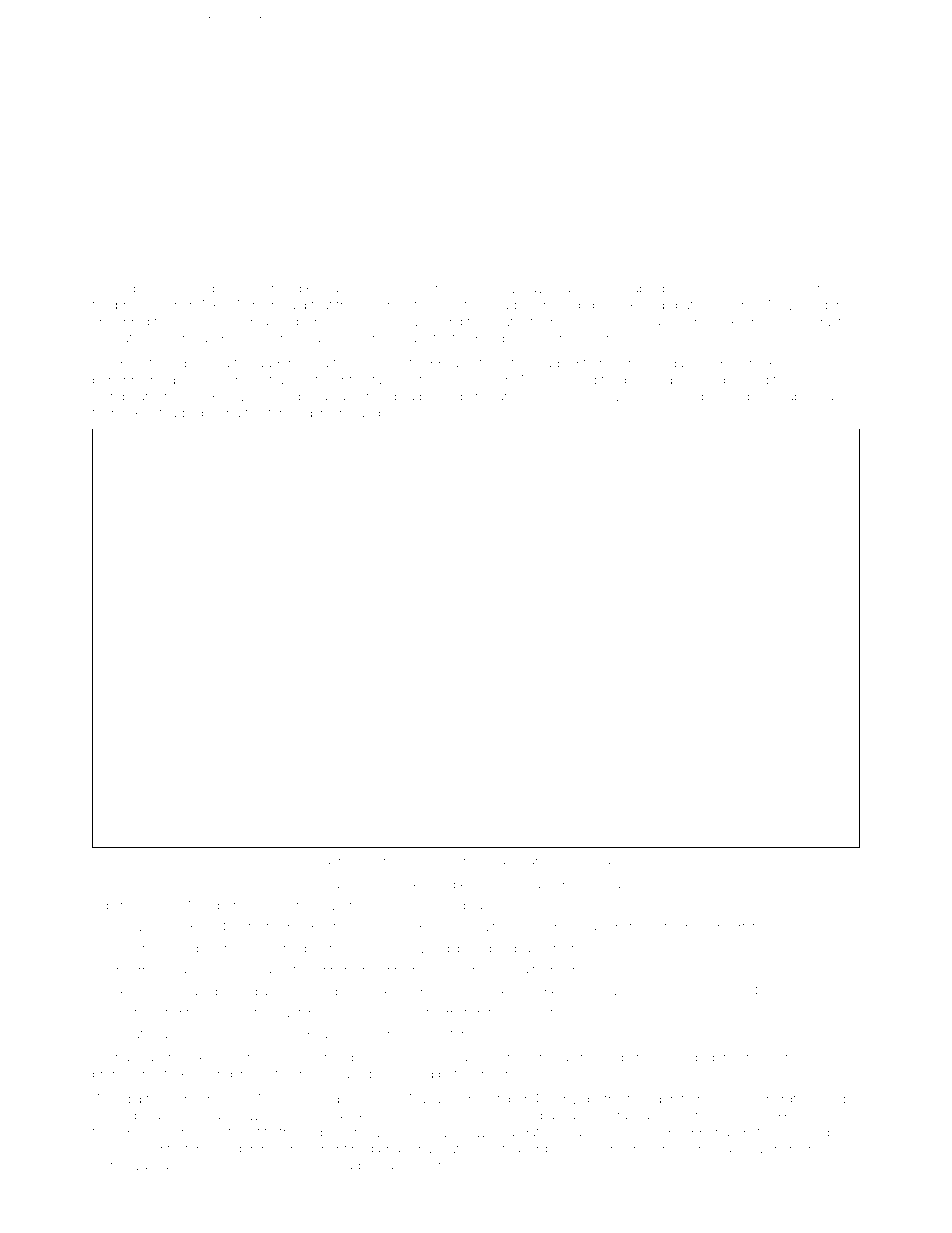 This screenshot has width=952, height=1233. Describe the element at coordinates (798, 397) in the screenshot. I see `stables` at that location.
